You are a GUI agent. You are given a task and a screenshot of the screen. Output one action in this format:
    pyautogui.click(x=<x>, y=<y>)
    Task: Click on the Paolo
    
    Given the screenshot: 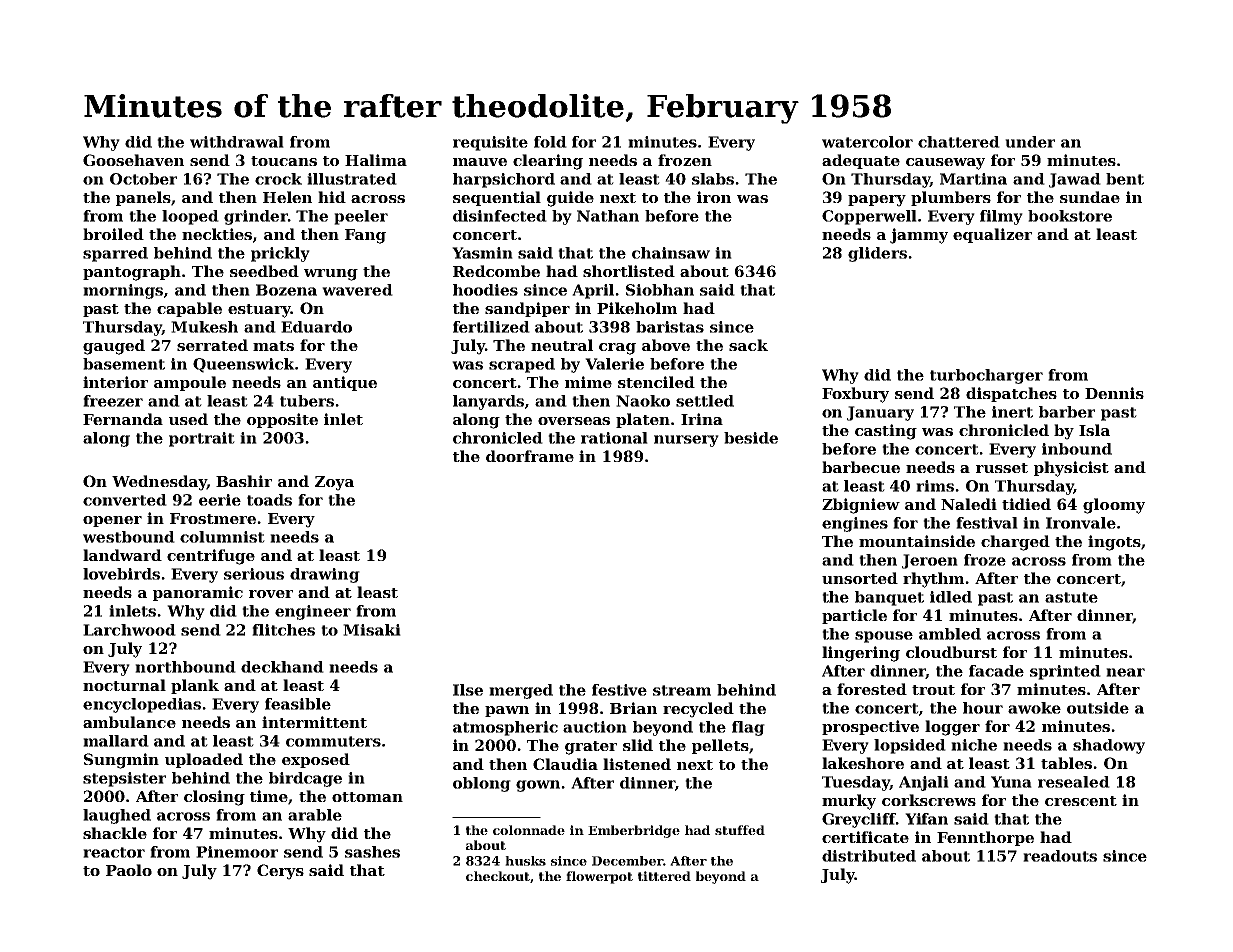 What is the action you would take?
    pyautogui.click(x=129, y=870)
